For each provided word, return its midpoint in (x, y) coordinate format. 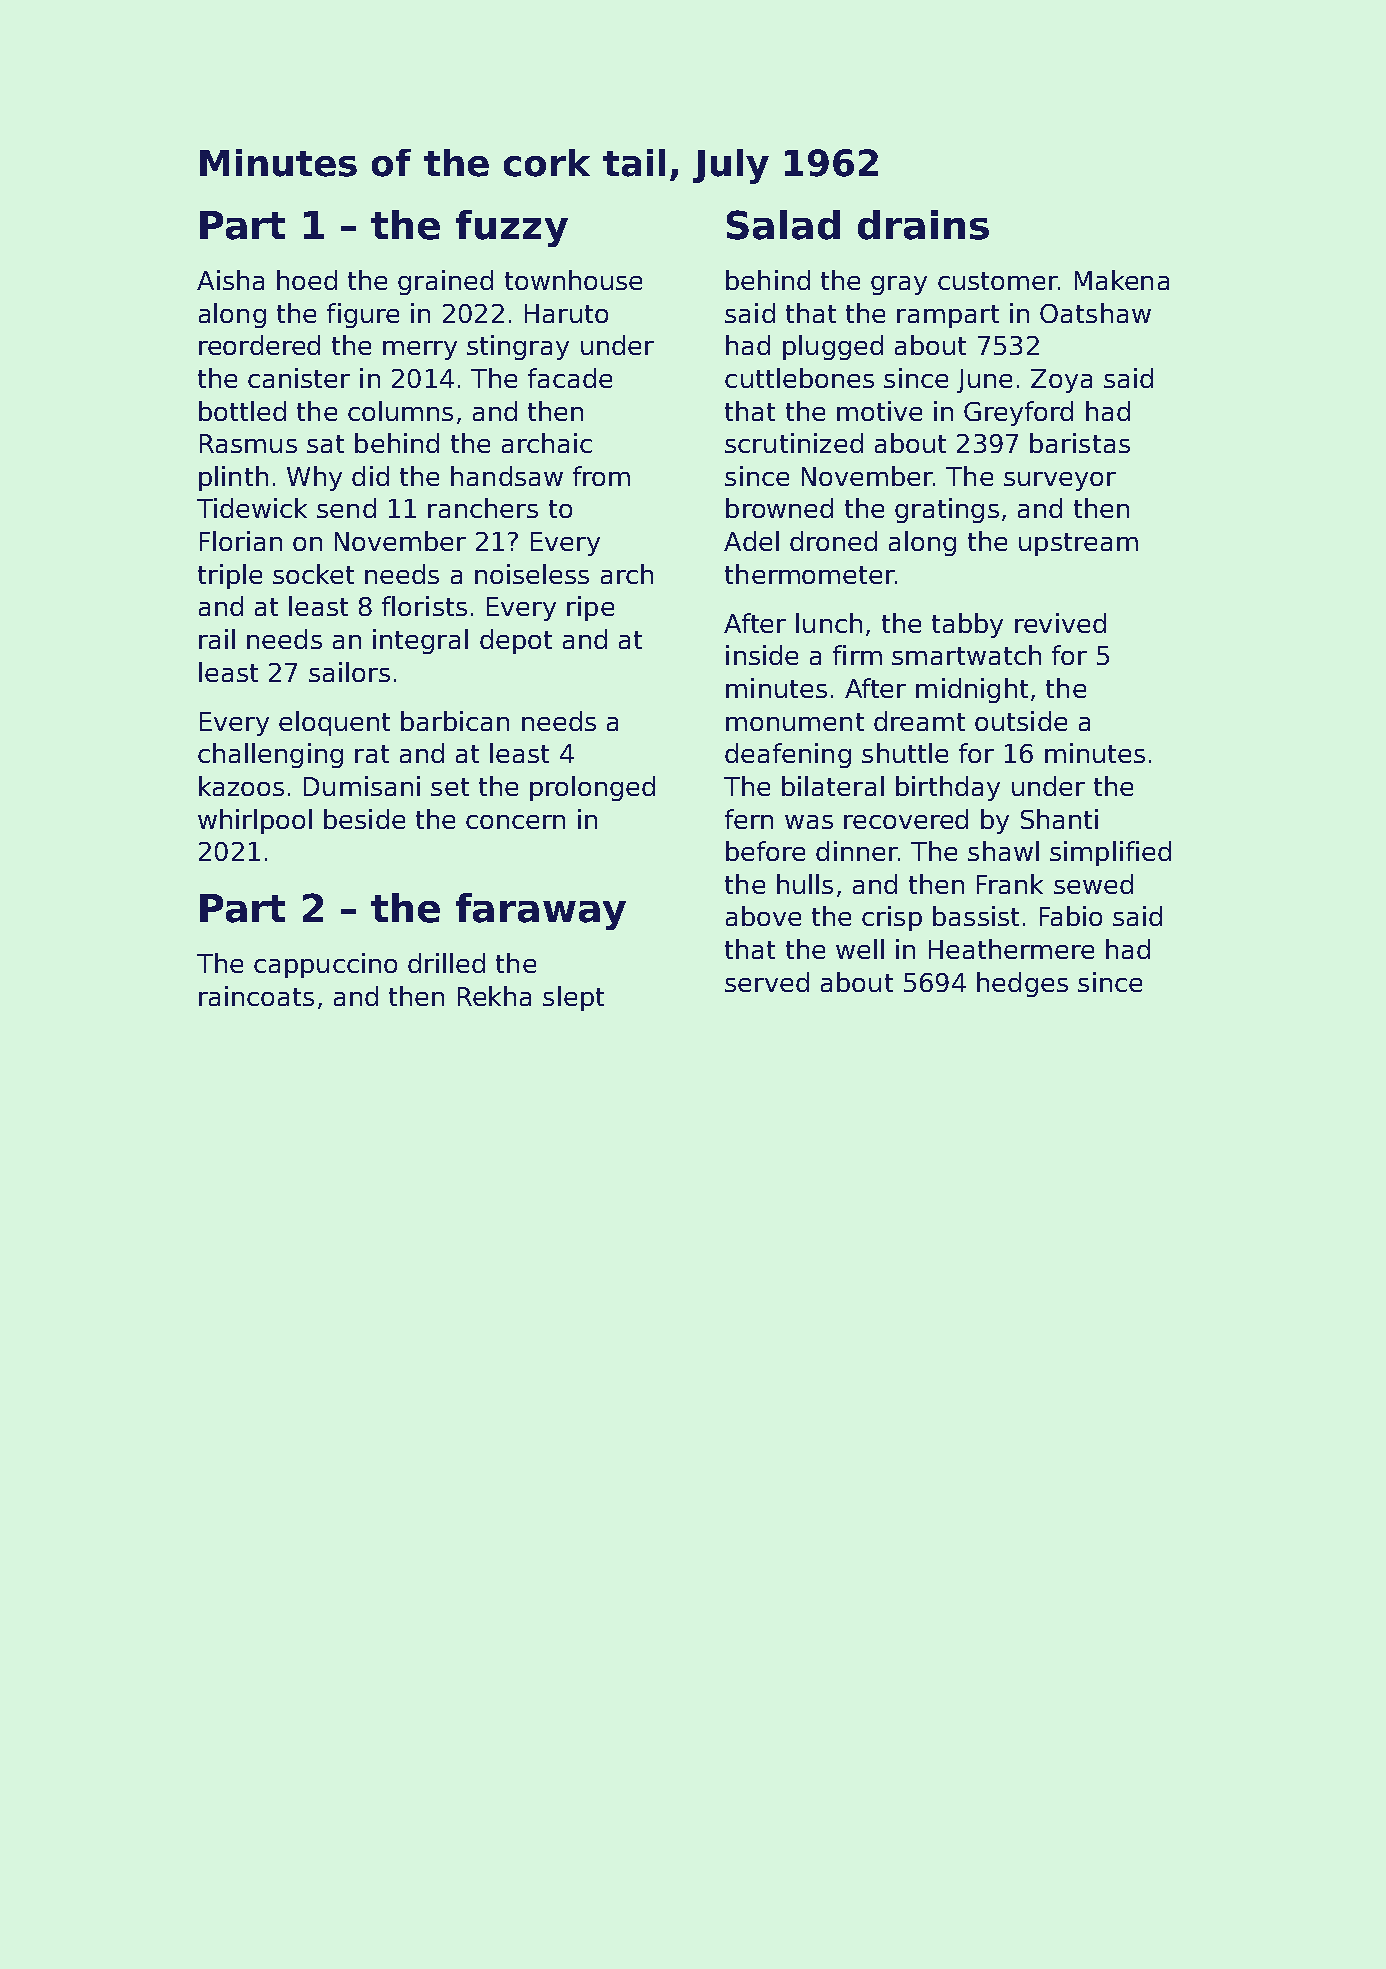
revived (1060, 623)
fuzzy (512, 228)
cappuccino (325, 965)
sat (325, 444)
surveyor (1060, 481)
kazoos (241, 786)
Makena (1122, 280)
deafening (788, 755)
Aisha (230, 280)
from (601, 476)
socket (313, 574)
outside (1021, 721)
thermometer (810, 574)
